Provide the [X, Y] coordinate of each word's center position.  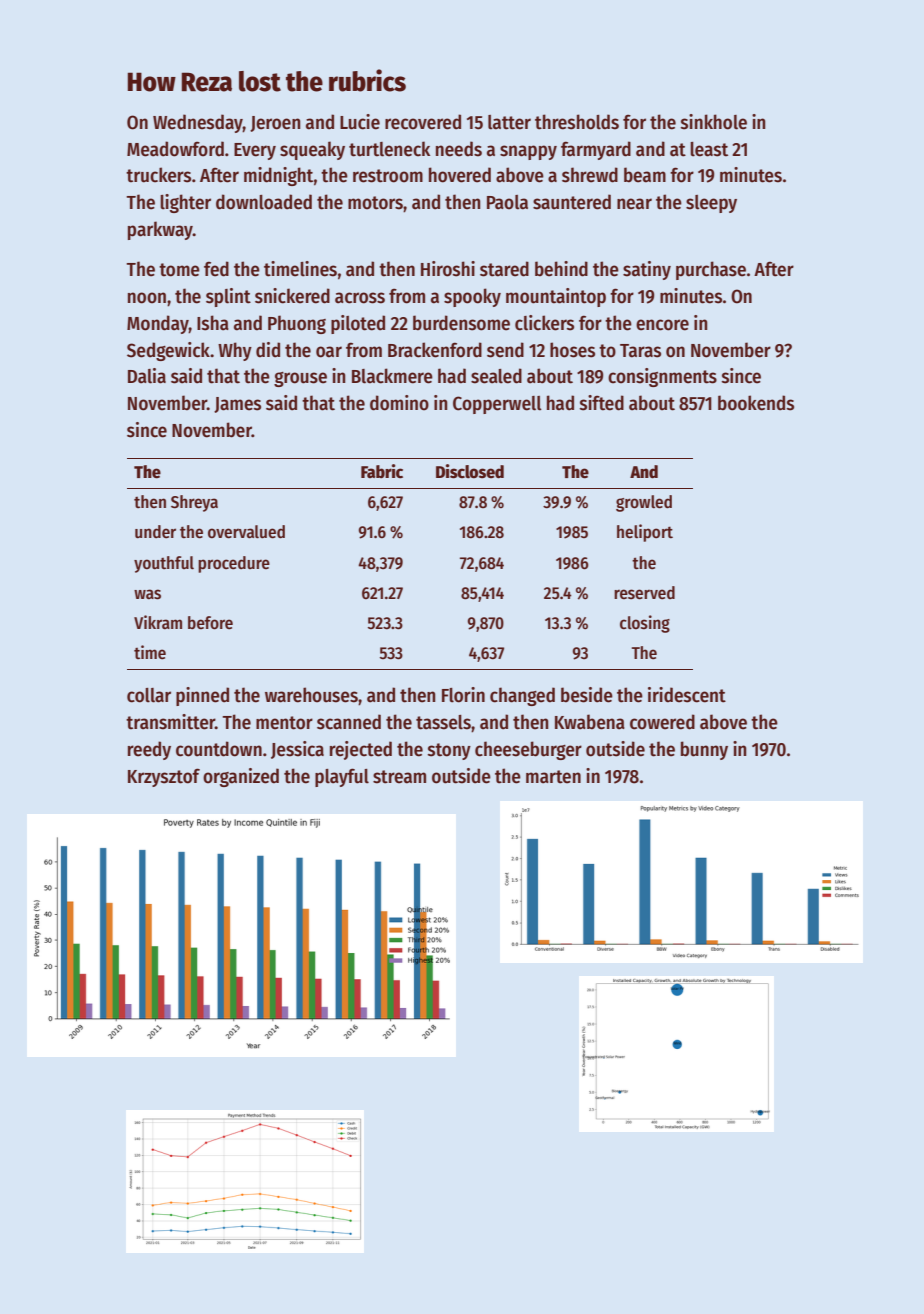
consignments [662, 377]
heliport [645, 533]
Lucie [360, 122]
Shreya [194, 503]
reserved [644, 593]
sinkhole [713, 122]
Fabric [382, 471]
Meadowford [175, 149]
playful [342, 777]
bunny [704, 750]
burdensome [461, 323]
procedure [234, 564]
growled [644, 503]
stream [399, 777]
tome [179, 270]
